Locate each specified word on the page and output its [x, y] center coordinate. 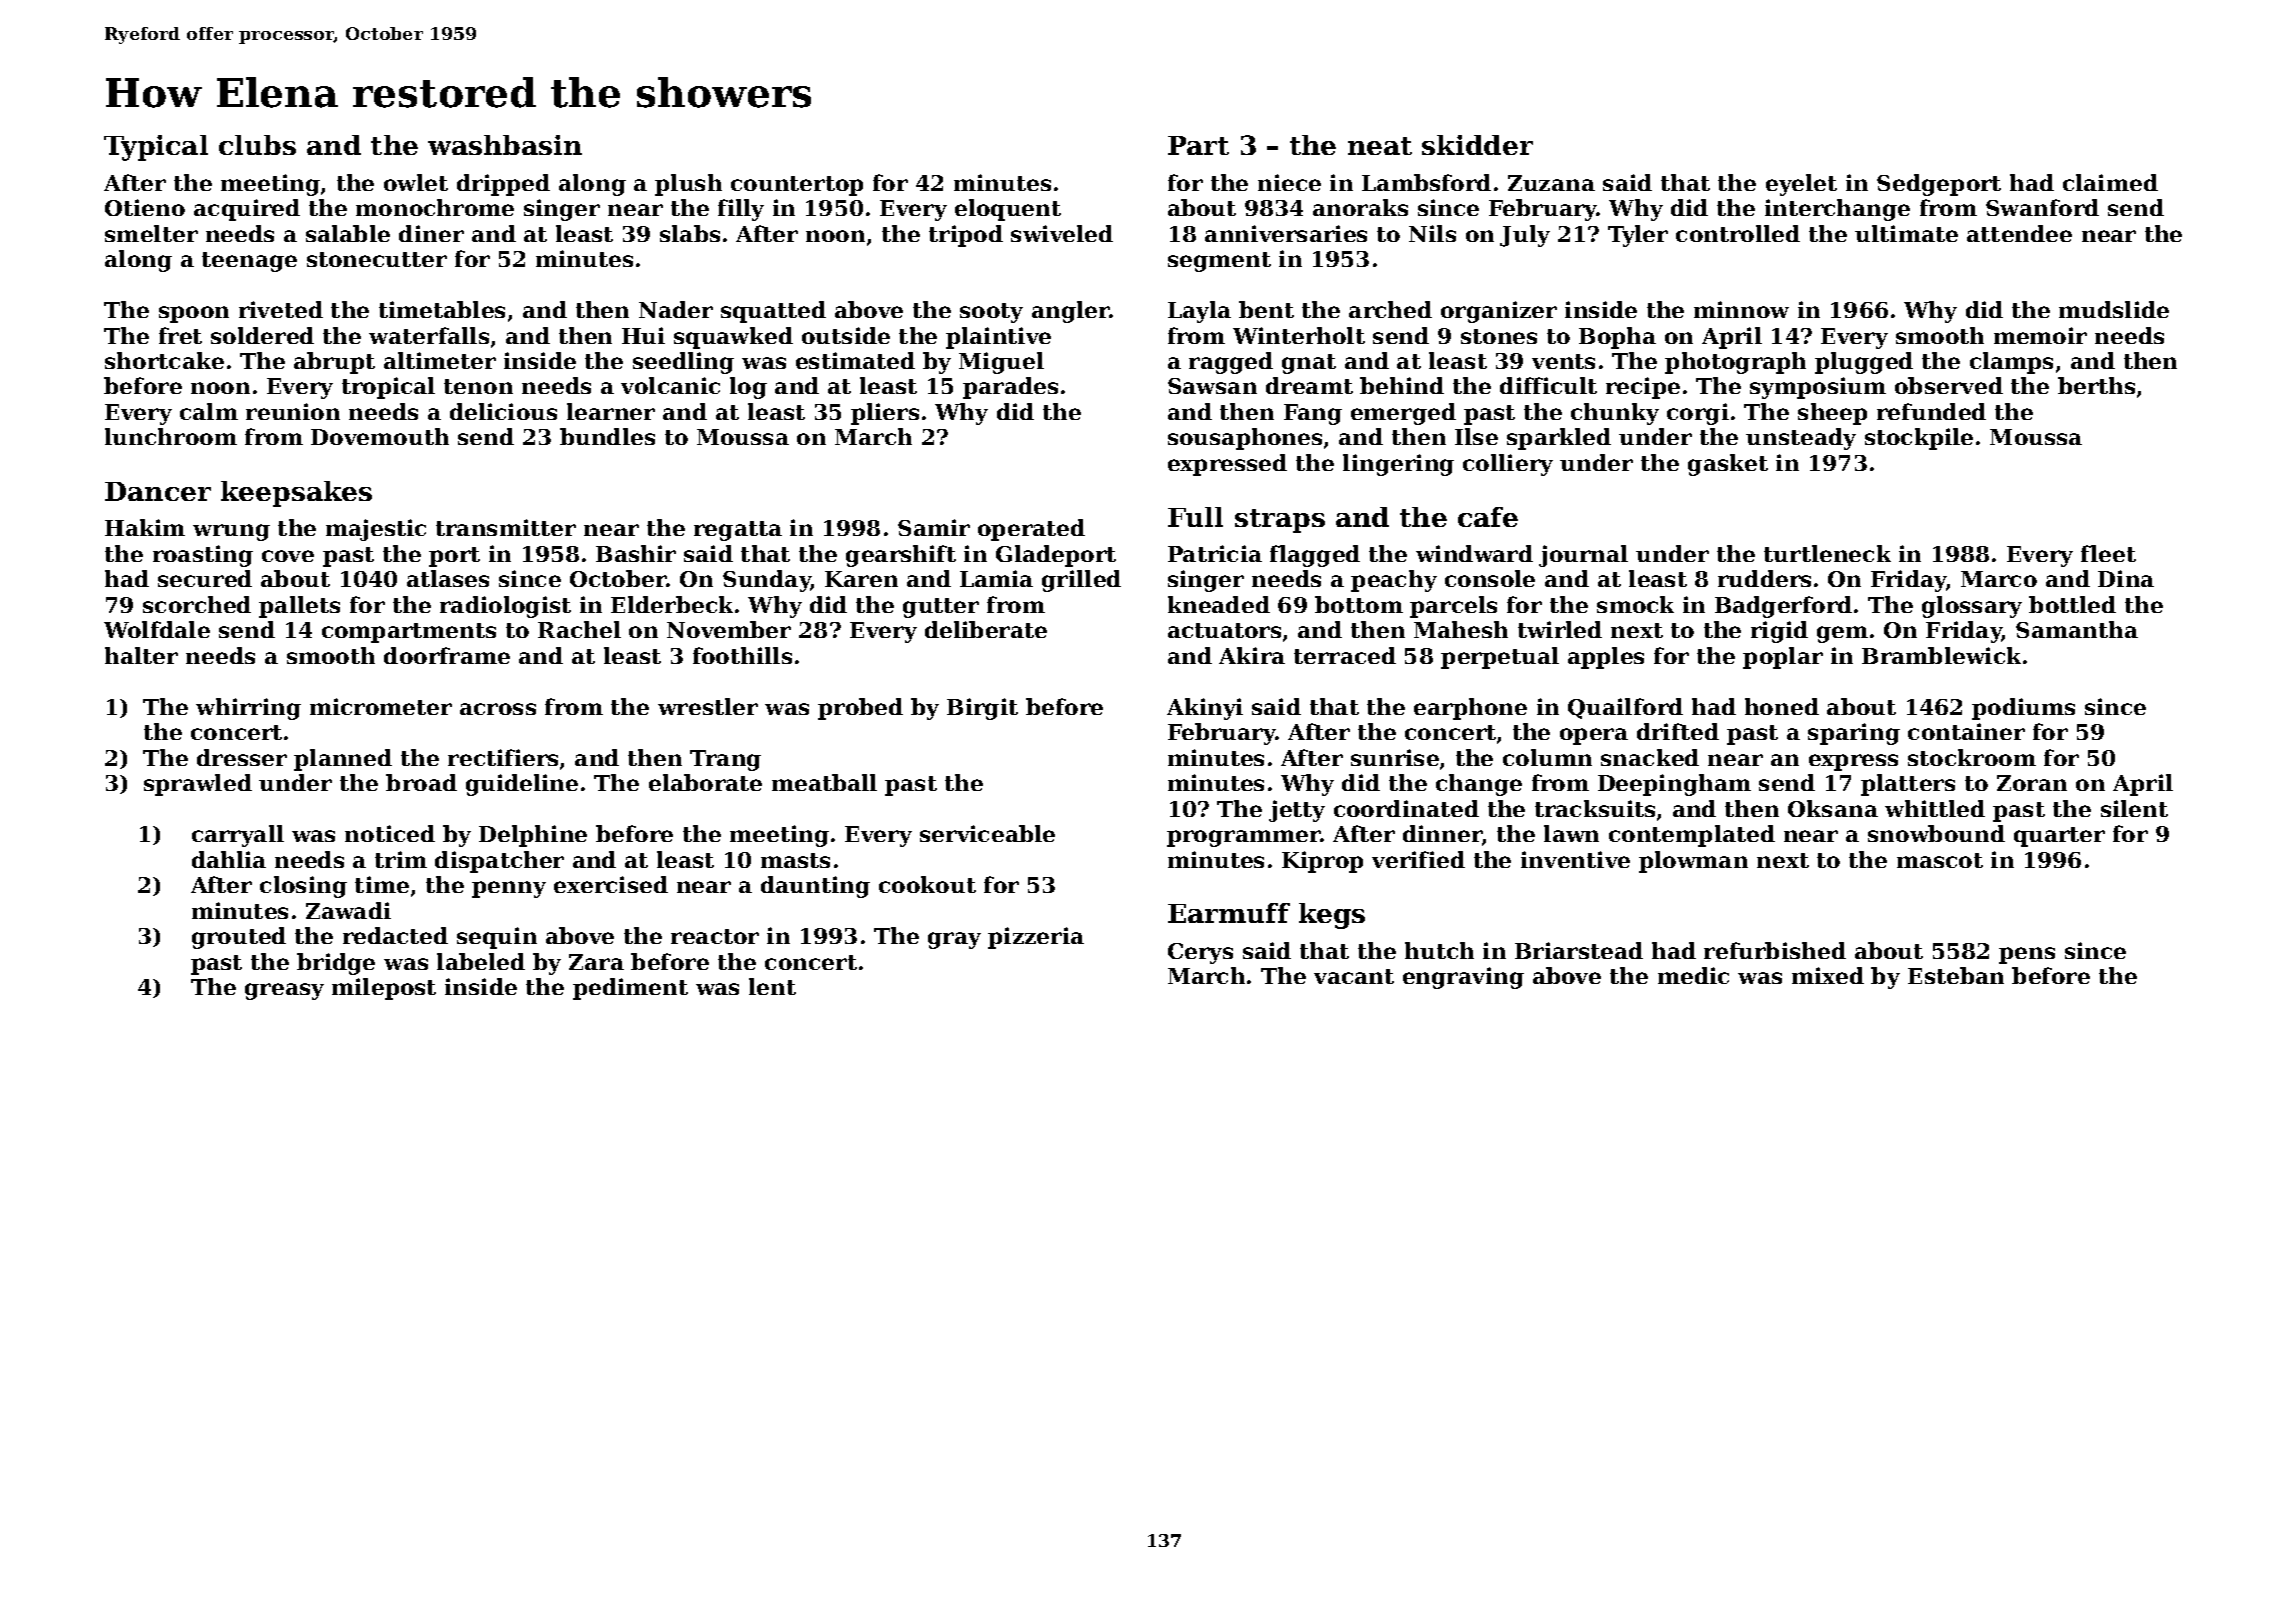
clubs [257, 145]
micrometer [381, 706]
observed [1949, 385]
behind [1402, 385]
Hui [643, 335]
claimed [2110, 182]
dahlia [229, 859]
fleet [2108, 553]
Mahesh [1461, 629]
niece [1289, 182]
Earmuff [1229, 913]
